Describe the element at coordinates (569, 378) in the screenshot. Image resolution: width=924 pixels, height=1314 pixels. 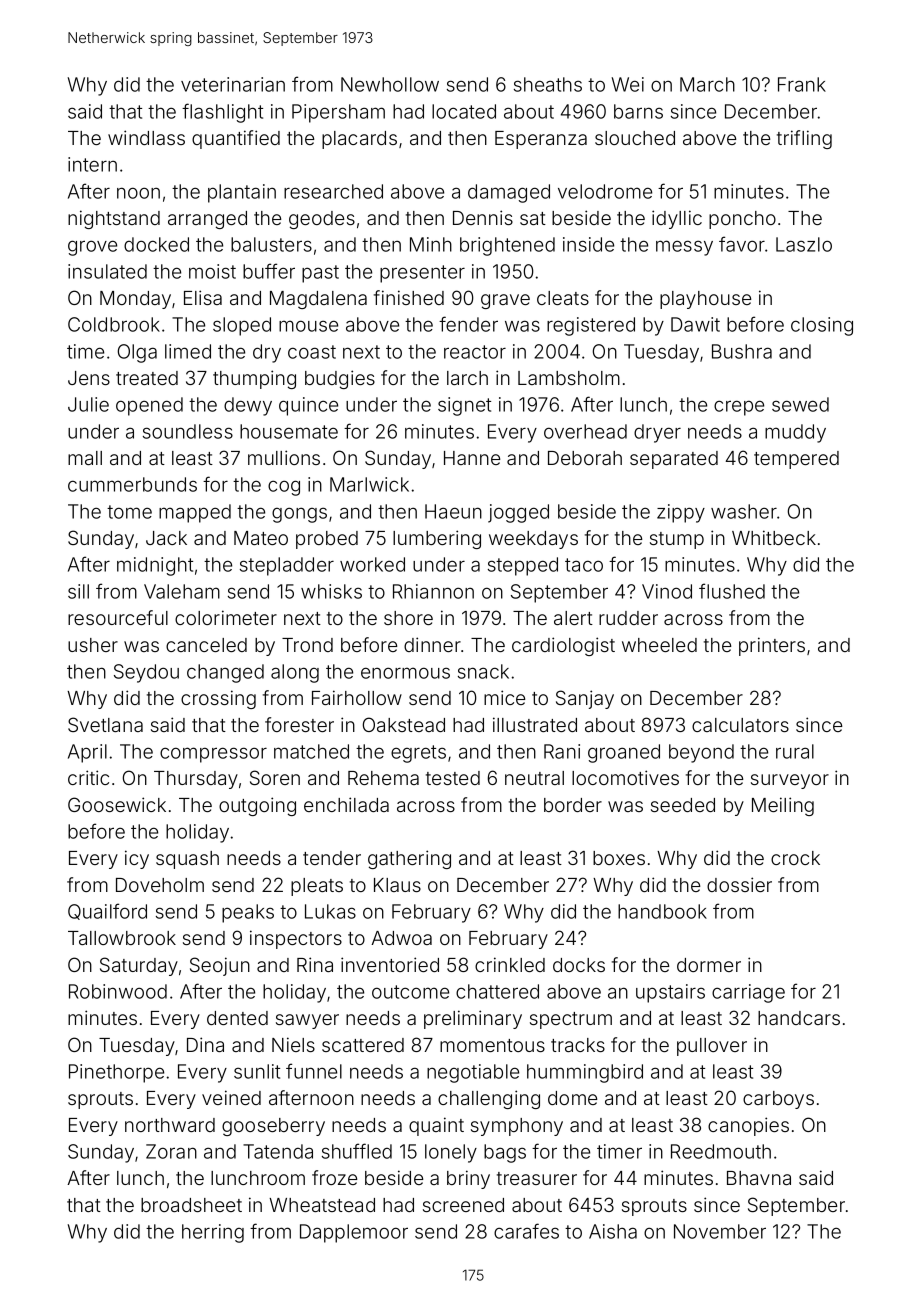
I see `Lambsholm` at that location.
